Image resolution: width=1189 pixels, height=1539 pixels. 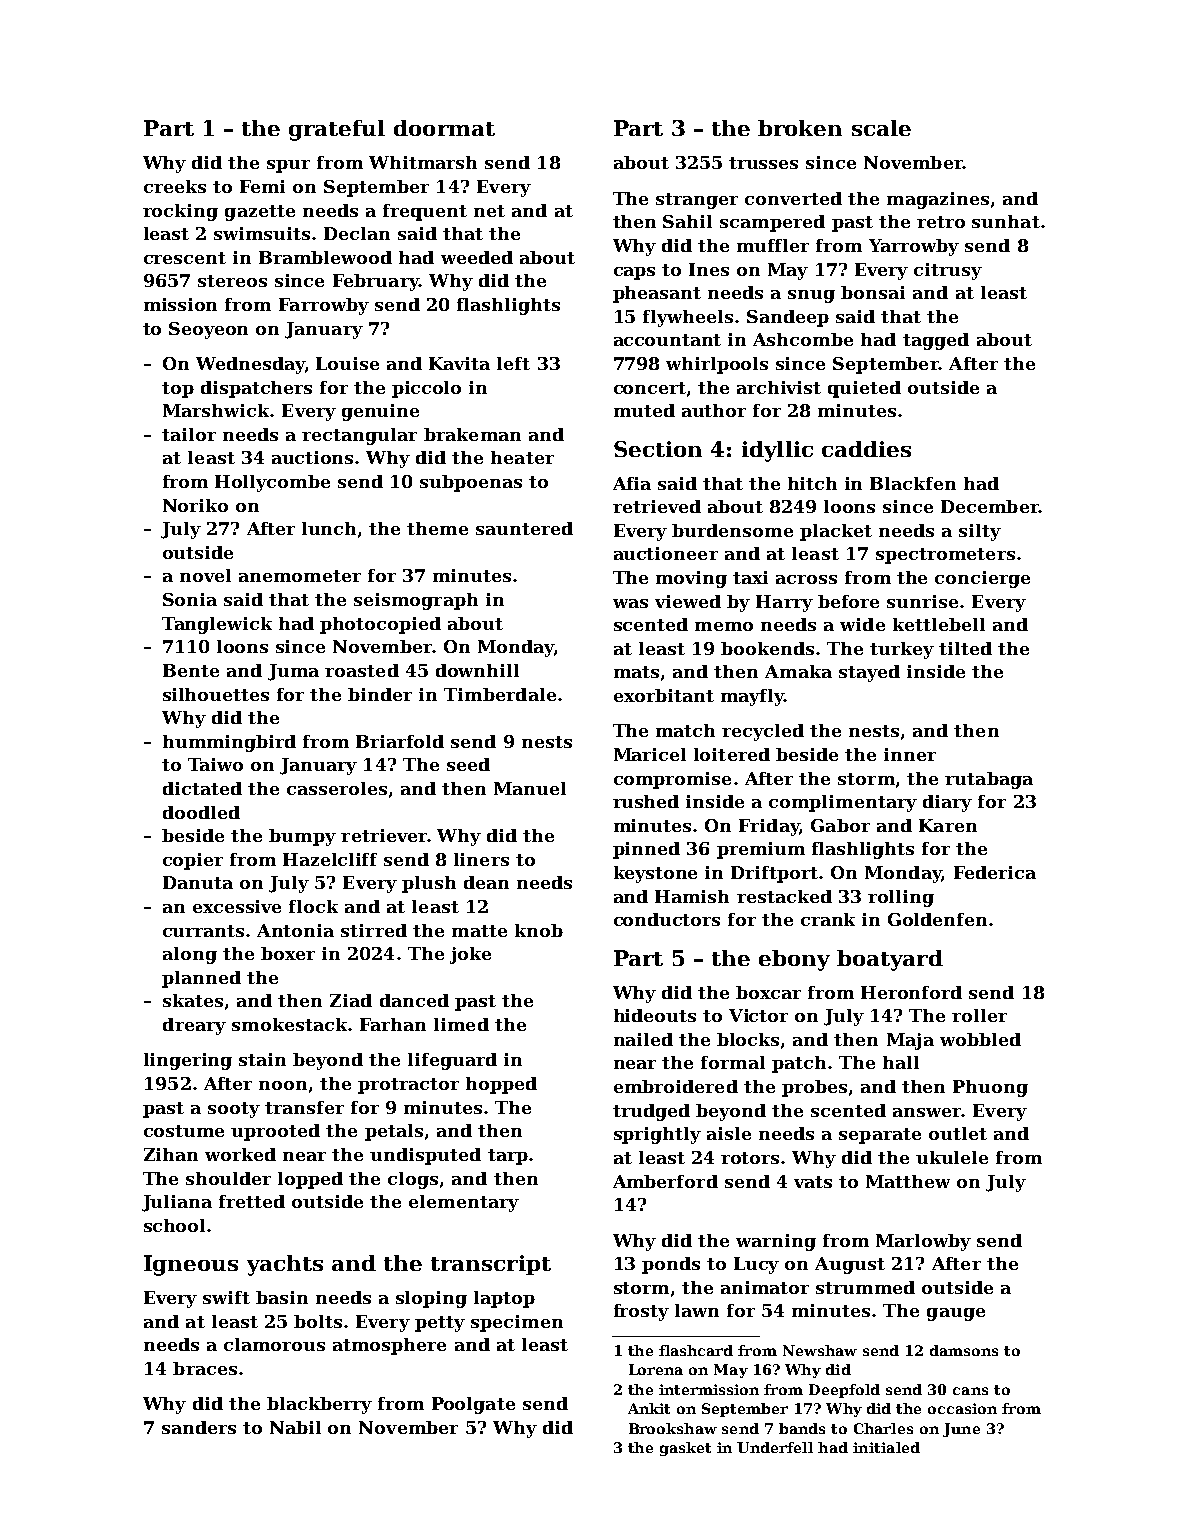 I want to click on Bente, so click(x=191, y=670).
